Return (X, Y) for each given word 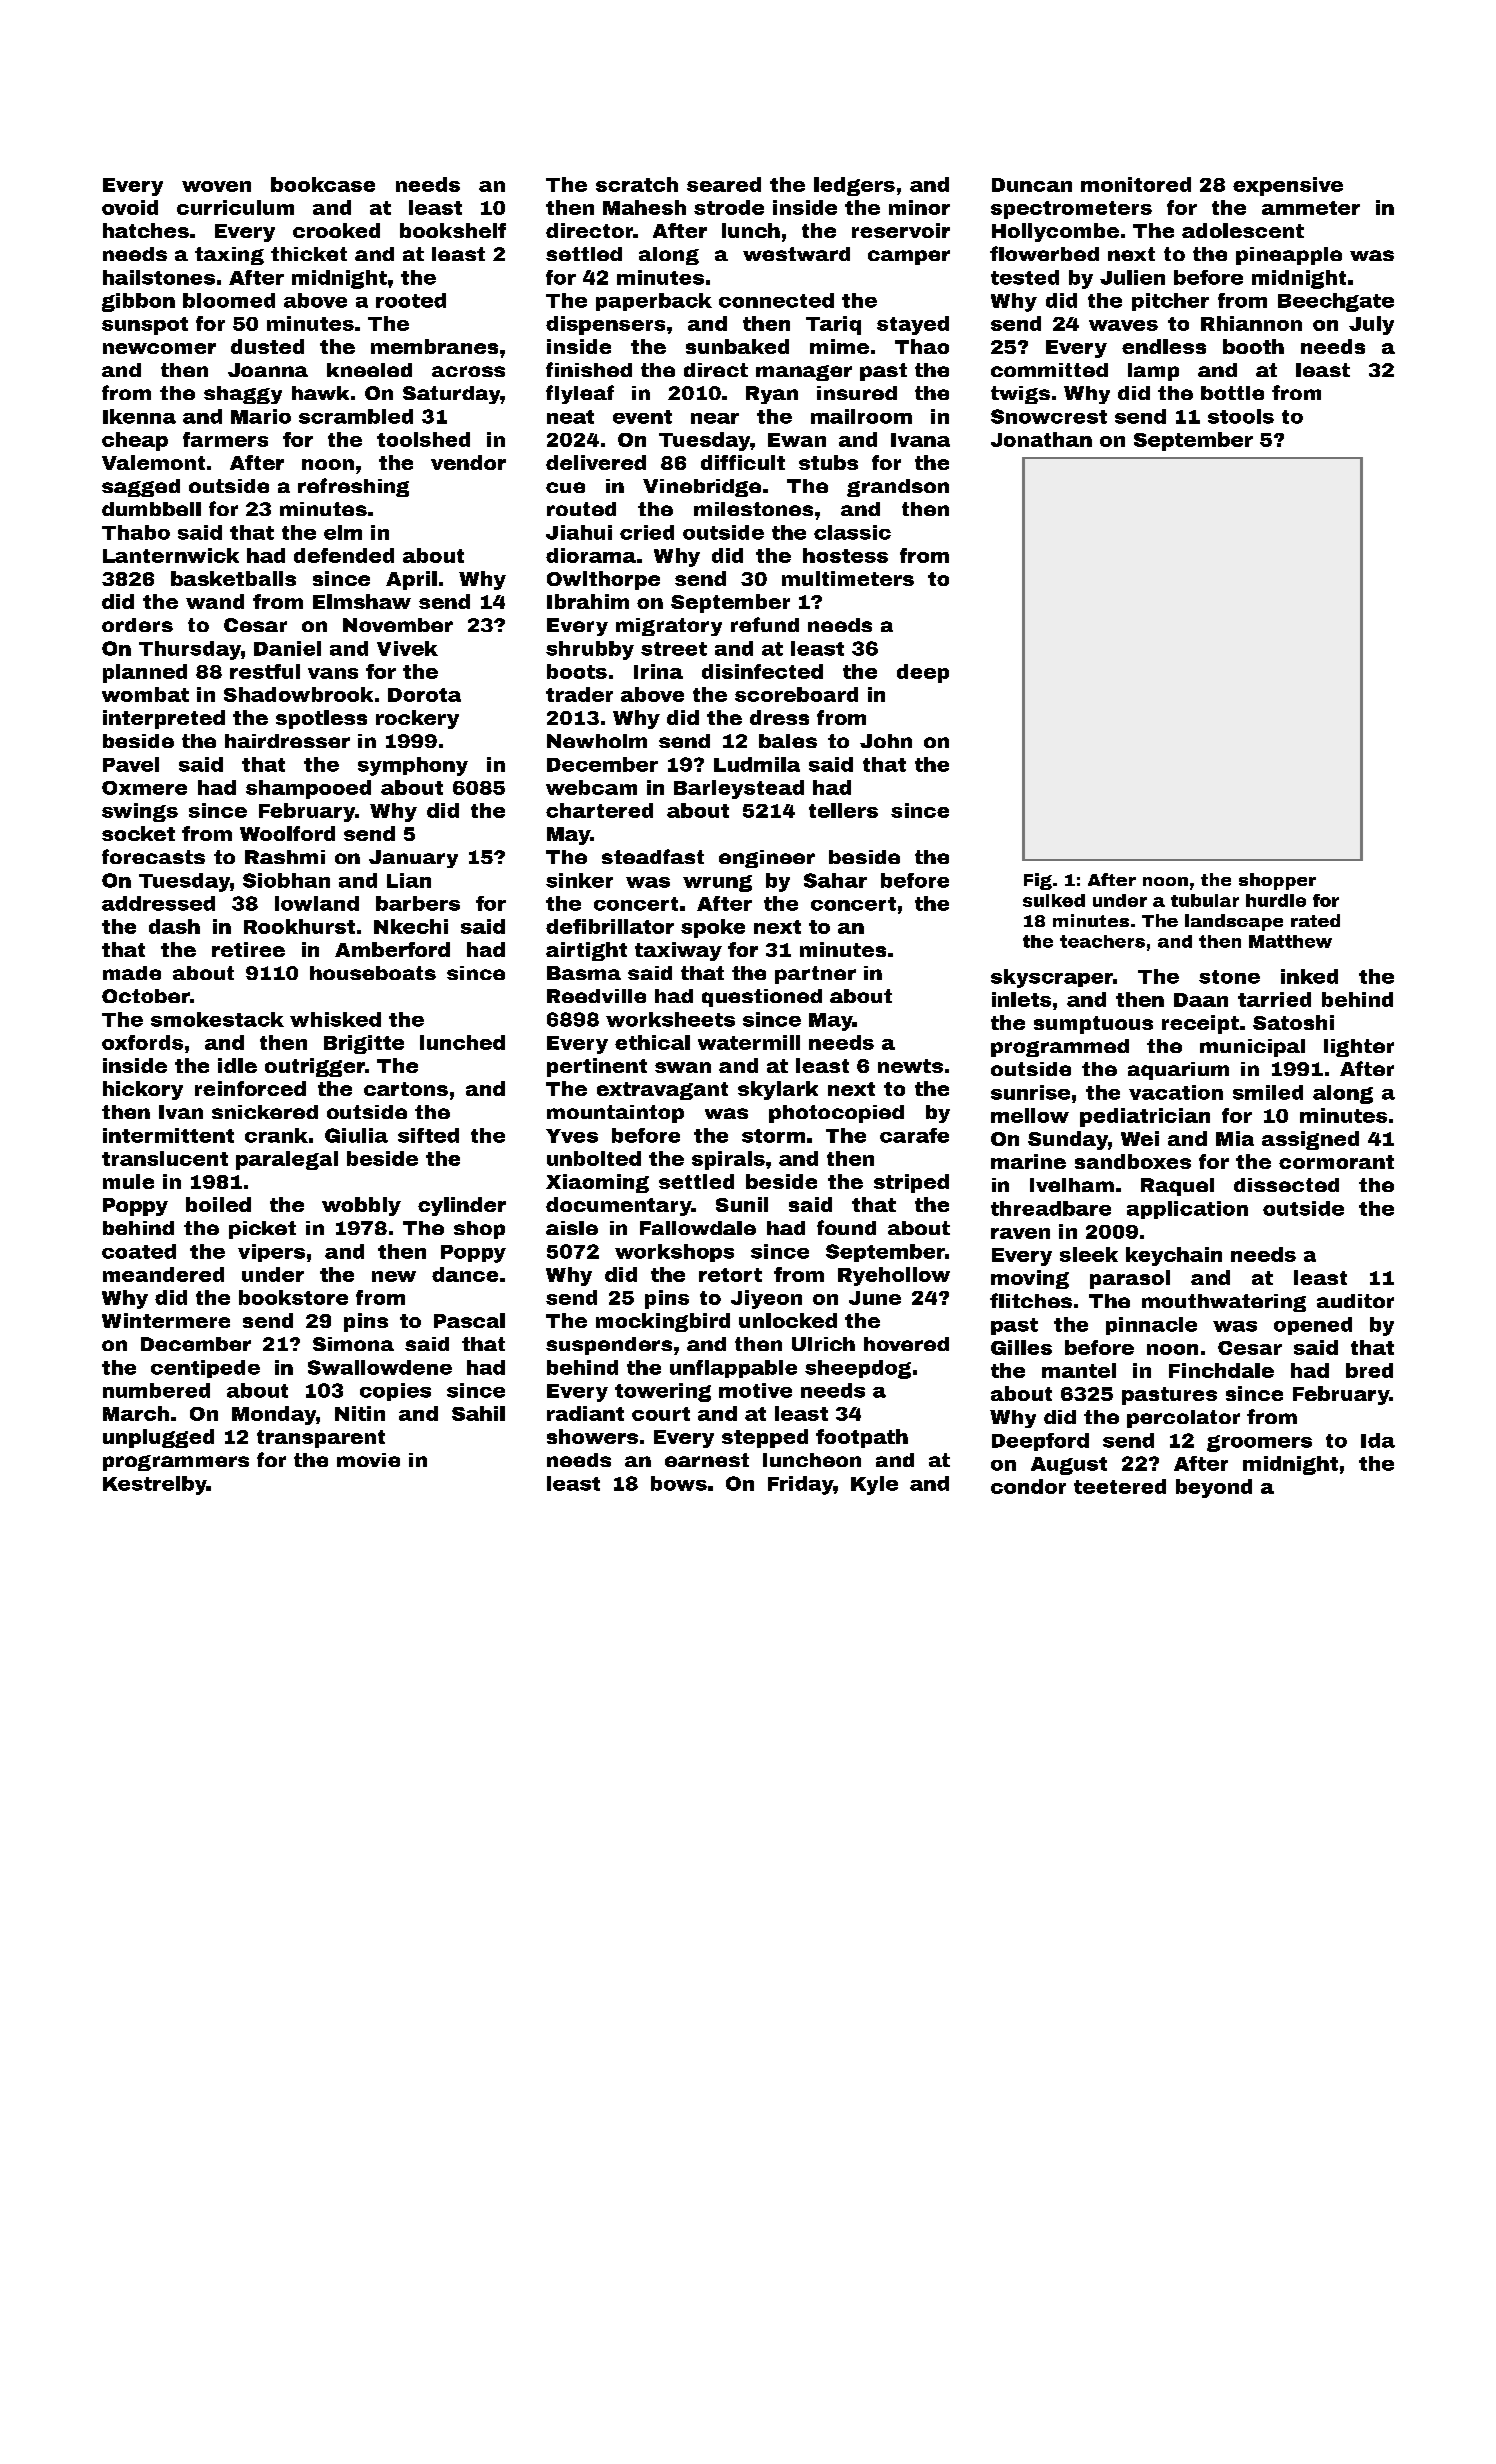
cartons (406, 1089)
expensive (1288, 186)
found (846, 1227)
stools (1241, 416)
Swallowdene (380, 1367)
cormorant (1336, 1162)
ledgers (854, 186)
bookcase (323, 184)
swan (683, 1067)
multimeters (848, 578)
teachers (1102, 941)
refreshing (353, 487)
